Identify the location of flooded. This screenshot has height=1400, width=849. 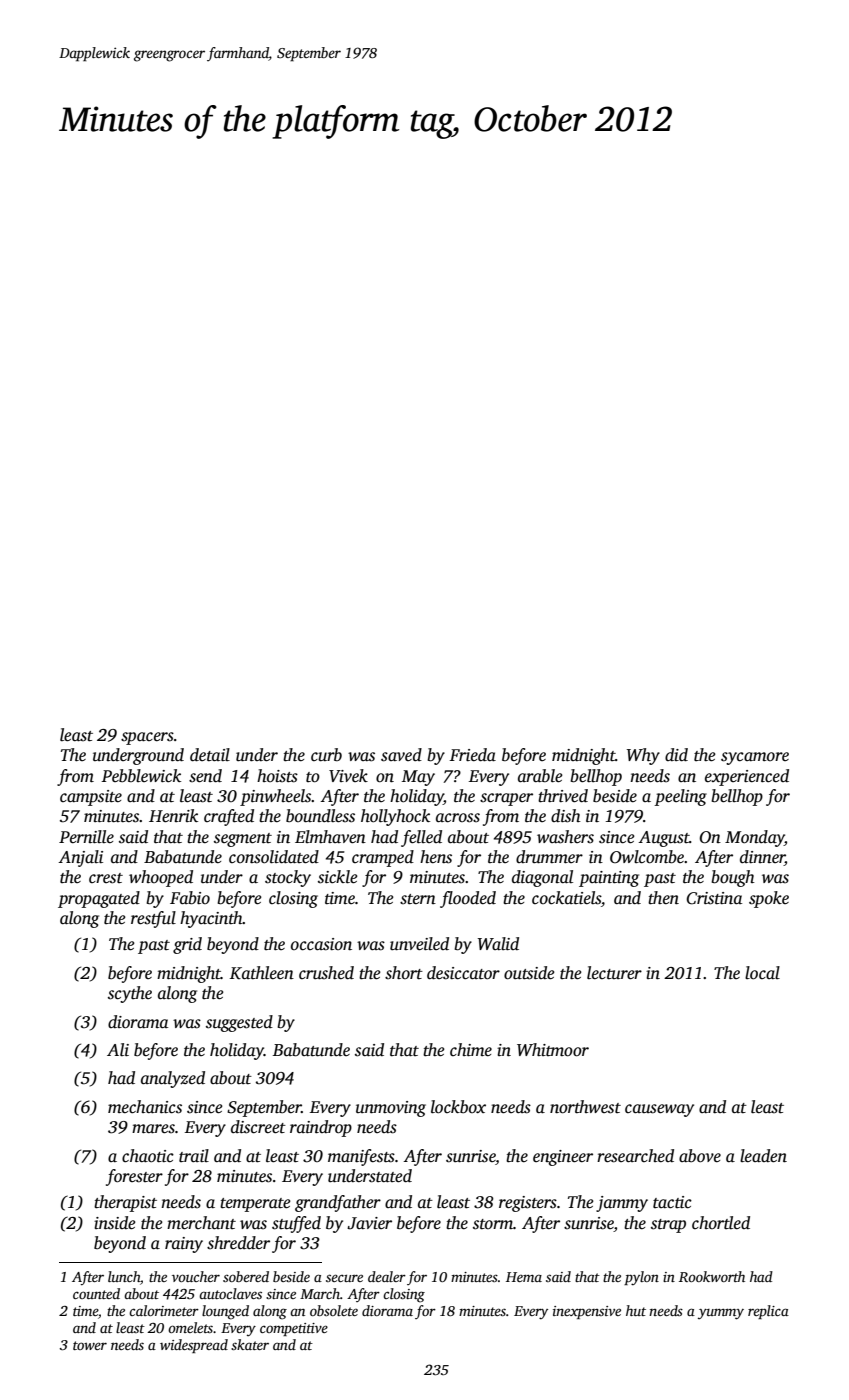
(468, 899).
